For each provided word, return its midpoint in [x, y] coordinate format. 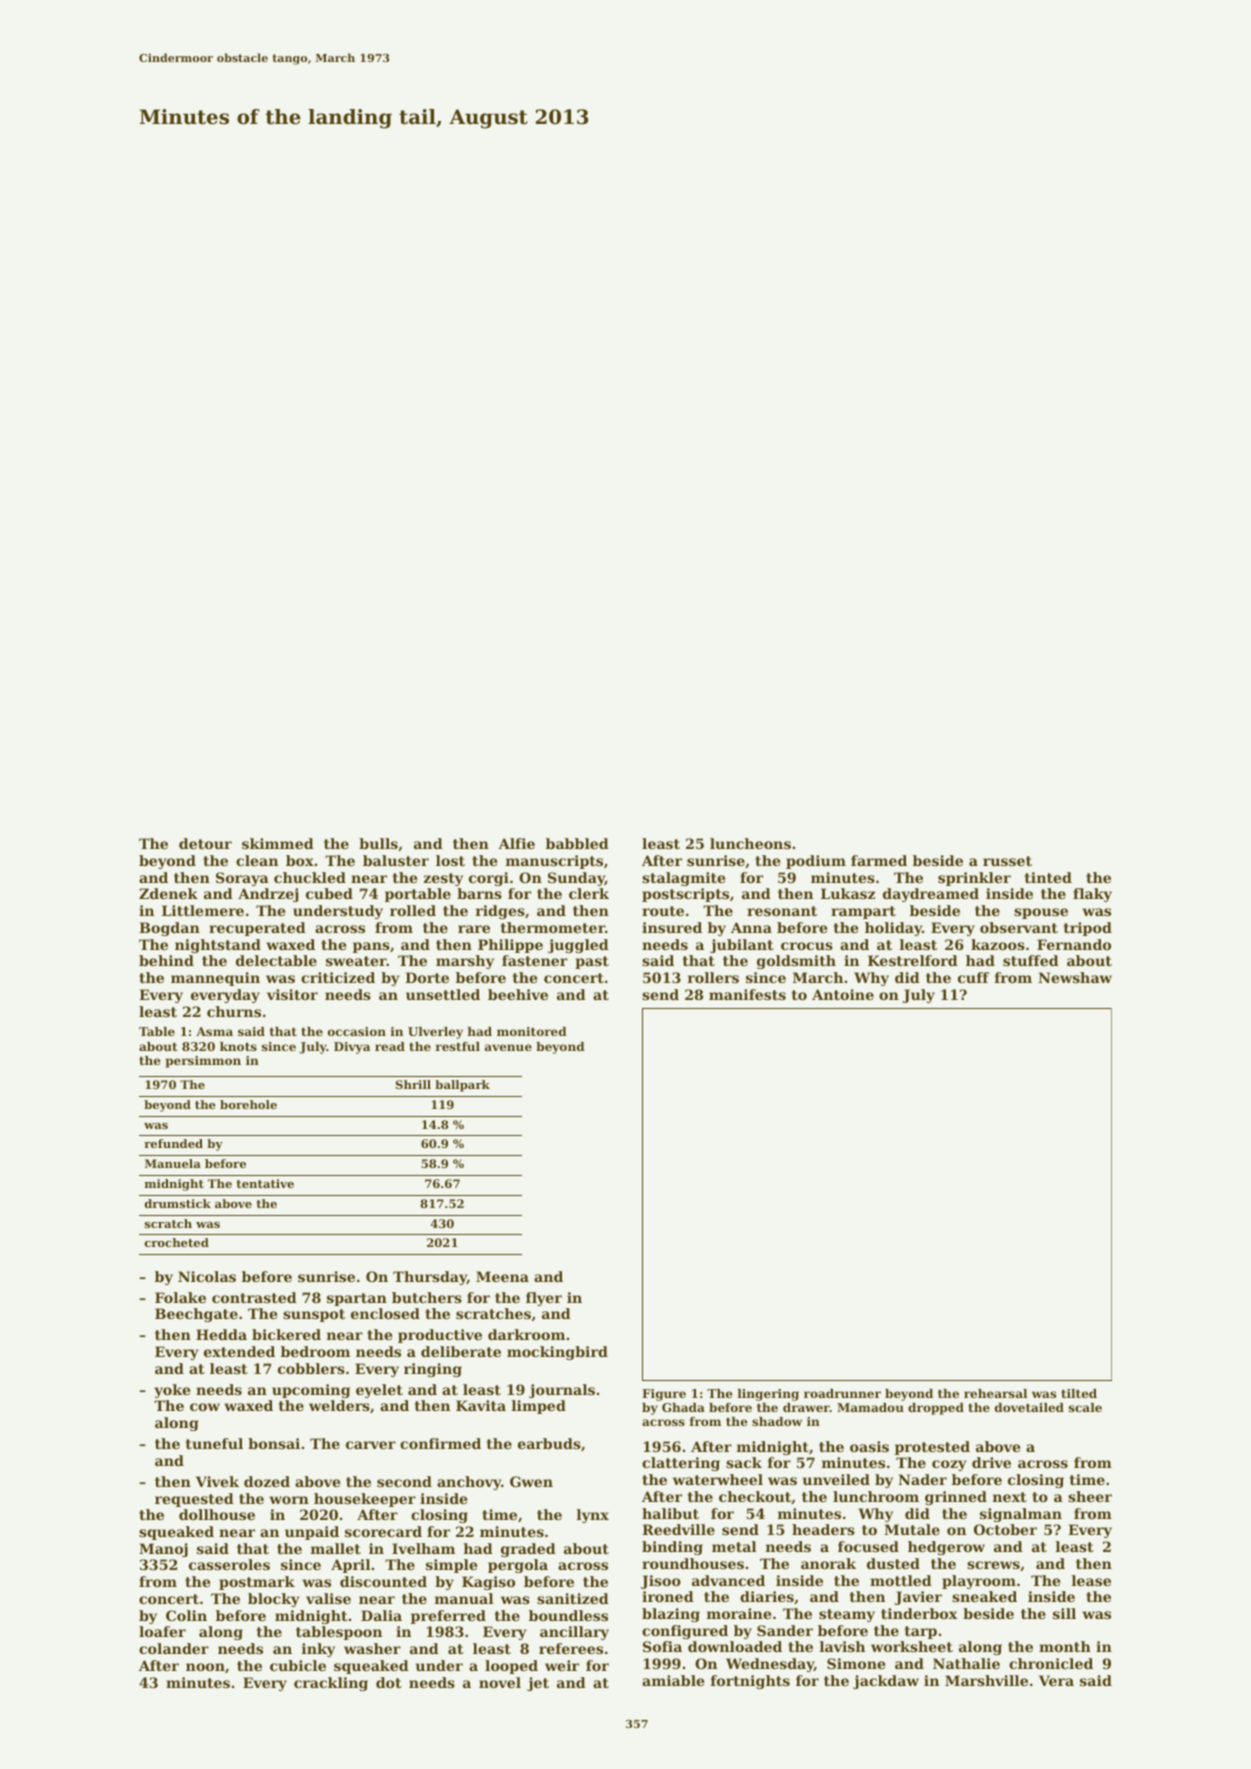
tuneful [214, 1443]
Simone [856, 1663]
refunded [173, 1143]
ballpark [462, 1086]
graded [528, 1550]
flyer [544, 1299]
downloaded [735, 1646]
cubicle [298, 1665]
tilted [1079, 1393]
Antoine [843, 994]
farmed [879, 860]
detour [205, 843]
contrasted [254, 1297]
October [1005, 1529]
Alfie [516, 843]
